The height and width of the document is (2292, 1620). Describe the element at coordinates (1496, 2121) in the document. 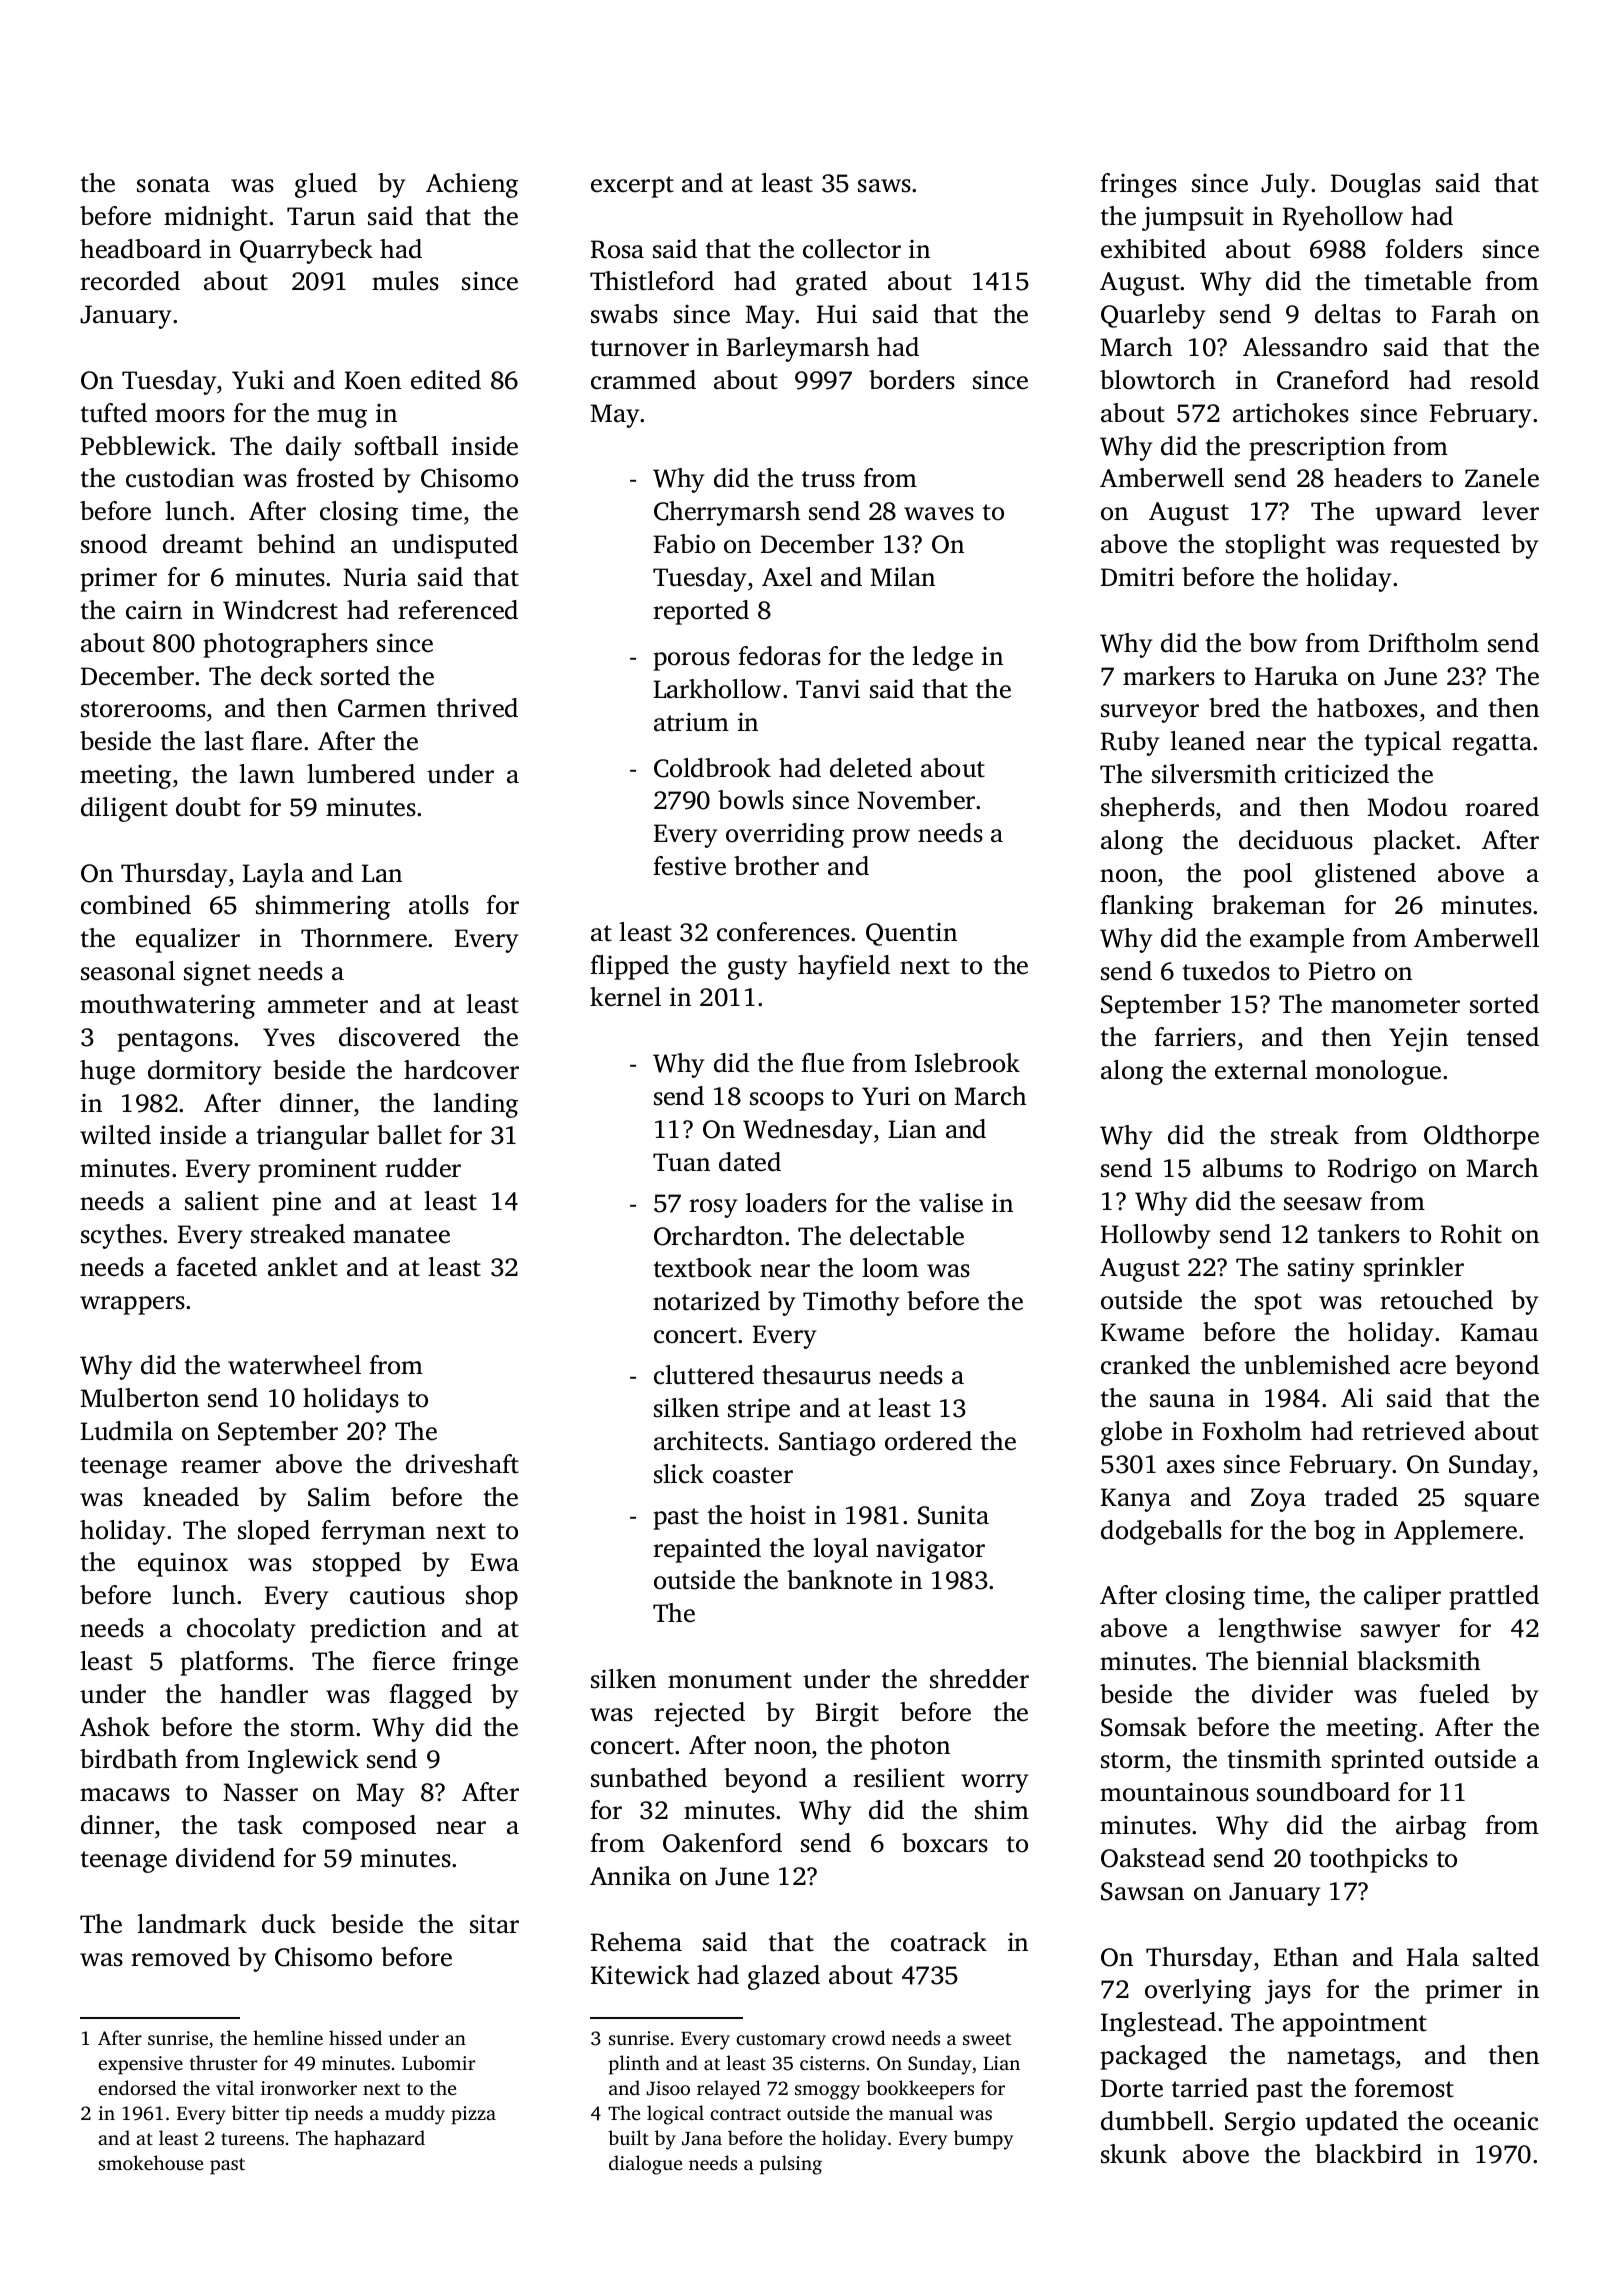

I see `oceanic` at that location.
